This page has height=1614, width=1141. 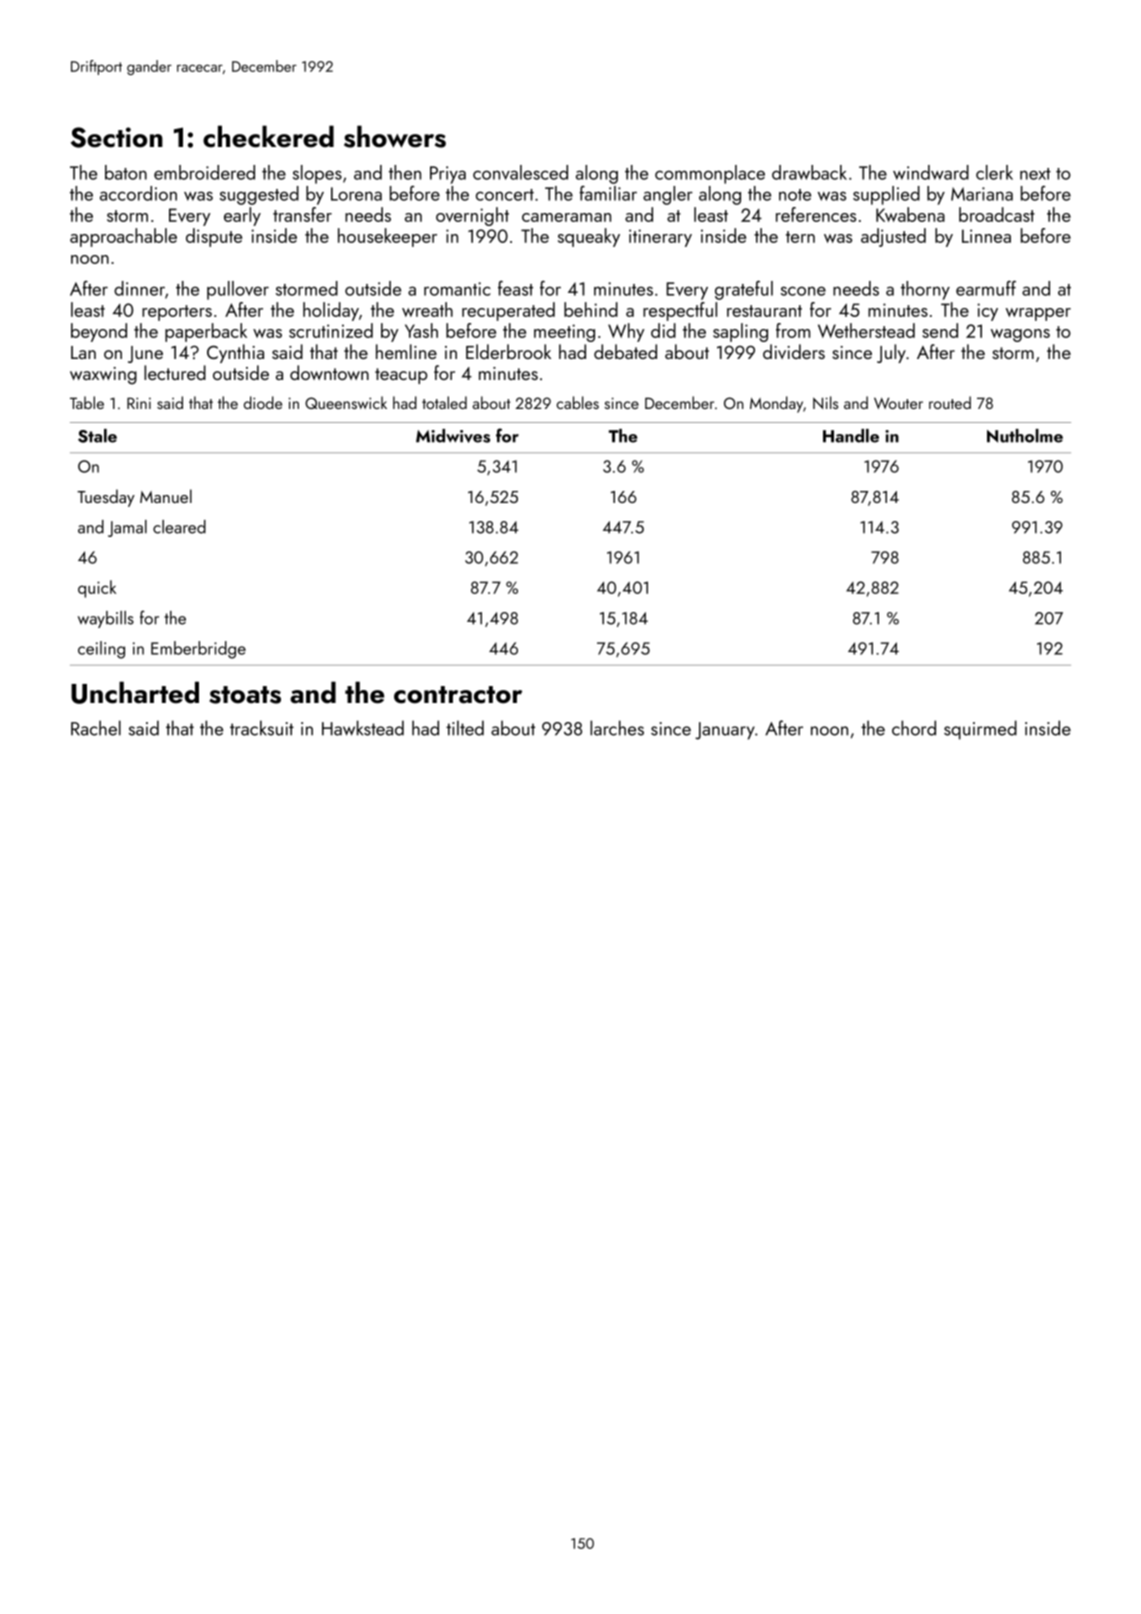 What do you see at coordinates (198, 650) in the page?
I see `Emberbridge` at bounding box center [198, 650].
